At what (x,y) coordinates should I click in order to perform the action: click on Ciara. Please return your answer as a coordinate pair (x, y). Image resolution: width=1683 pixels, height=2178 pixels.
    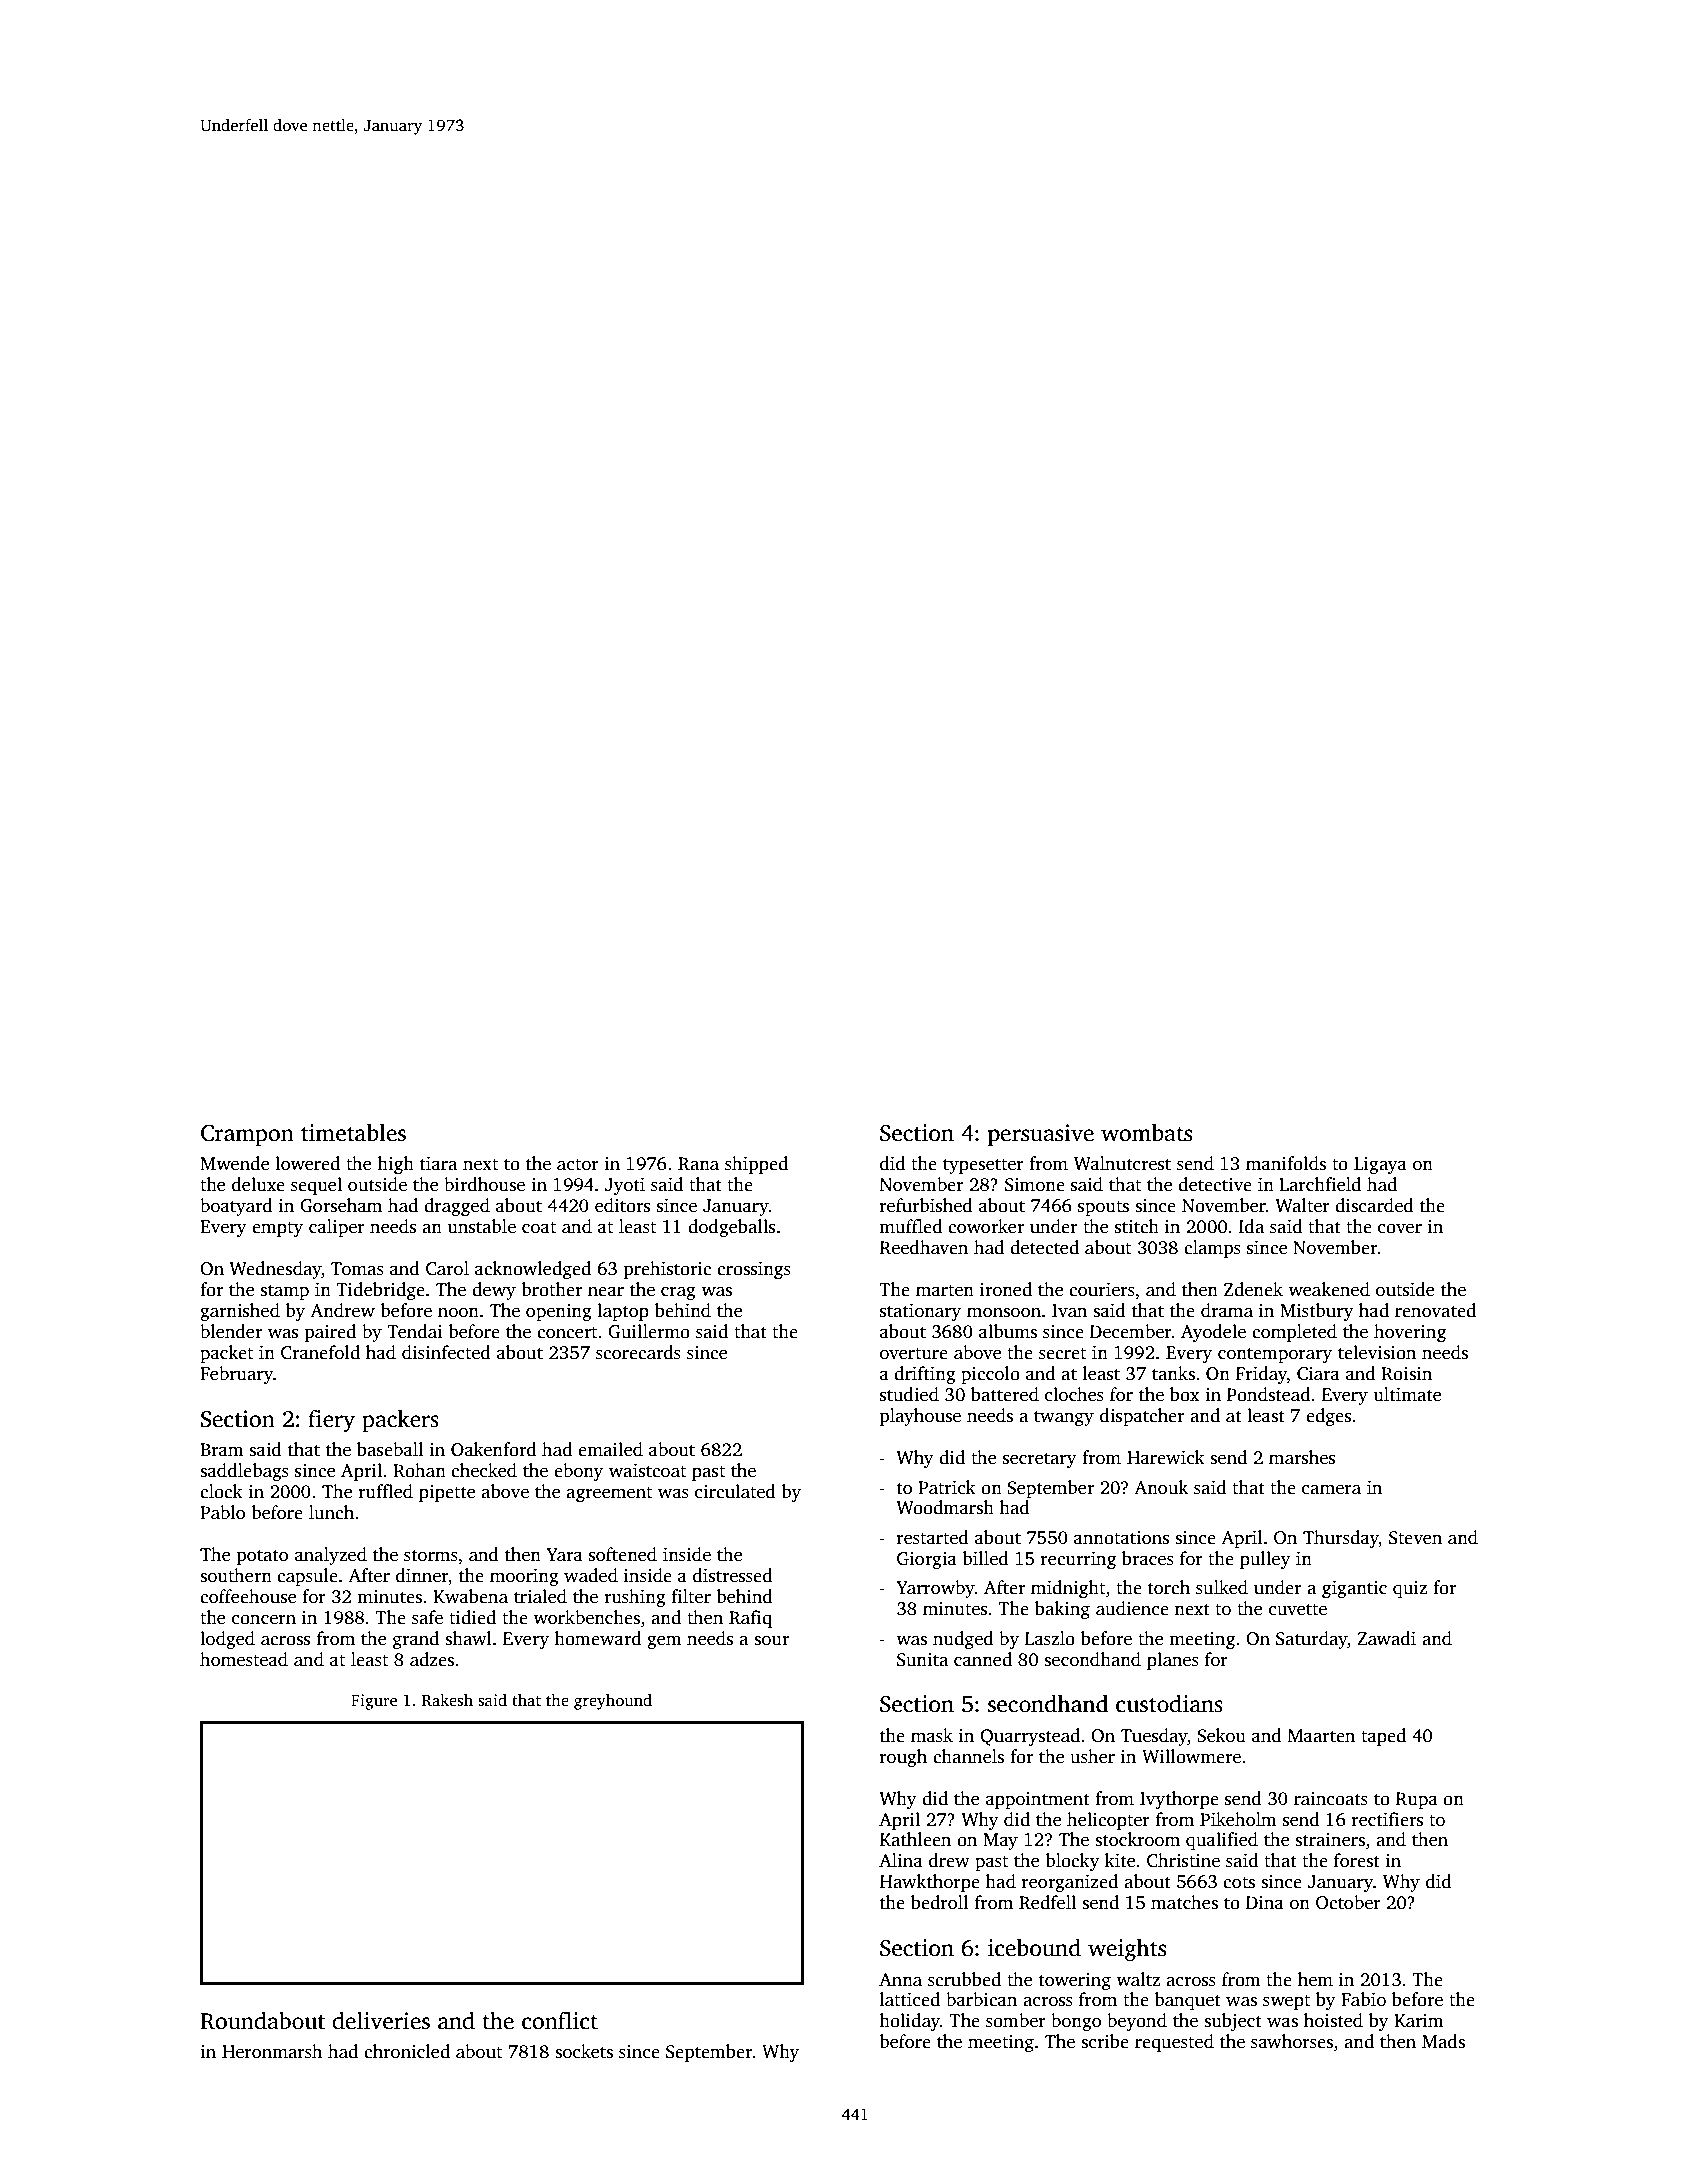
    Looking at the image, I should click on (1318, 1374).
